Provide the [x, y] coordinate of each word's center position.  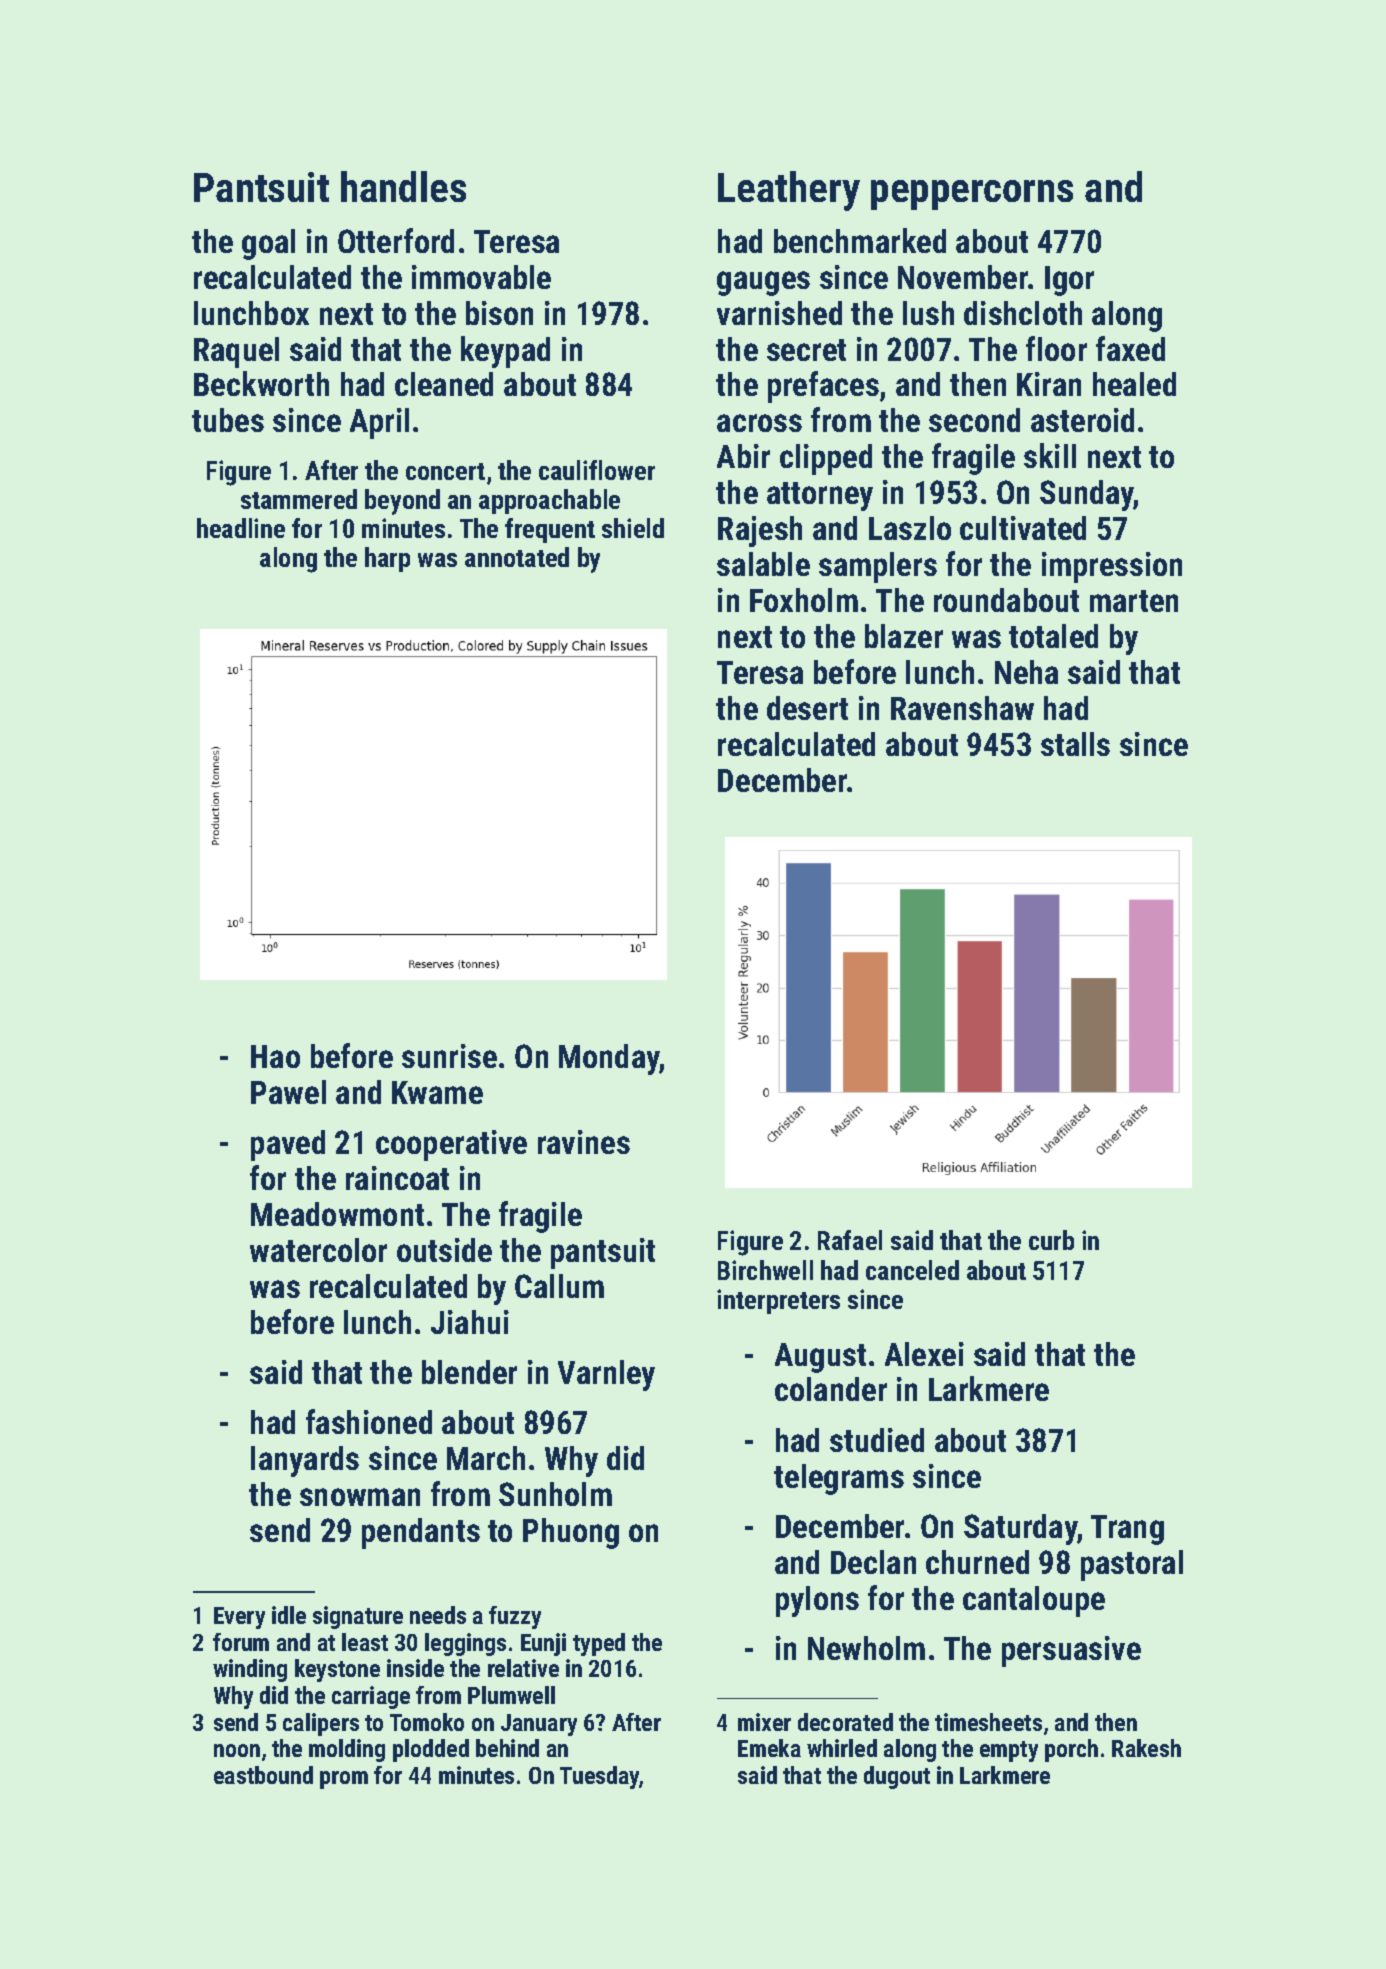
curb [1051, 1240]
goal [268, 244]
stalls [1075, 744]
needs [438, 1615]
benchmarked [860, 240]
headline [241, 528]
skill [1050, 455]
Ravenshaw [962, 708]
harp [387, 559]
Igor [1069, 281]
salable [763, 564]
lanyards [305, 1461]
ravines [584, 1142]
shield [633, 528]
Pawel [288, 1092]
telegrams [839, 1479]
